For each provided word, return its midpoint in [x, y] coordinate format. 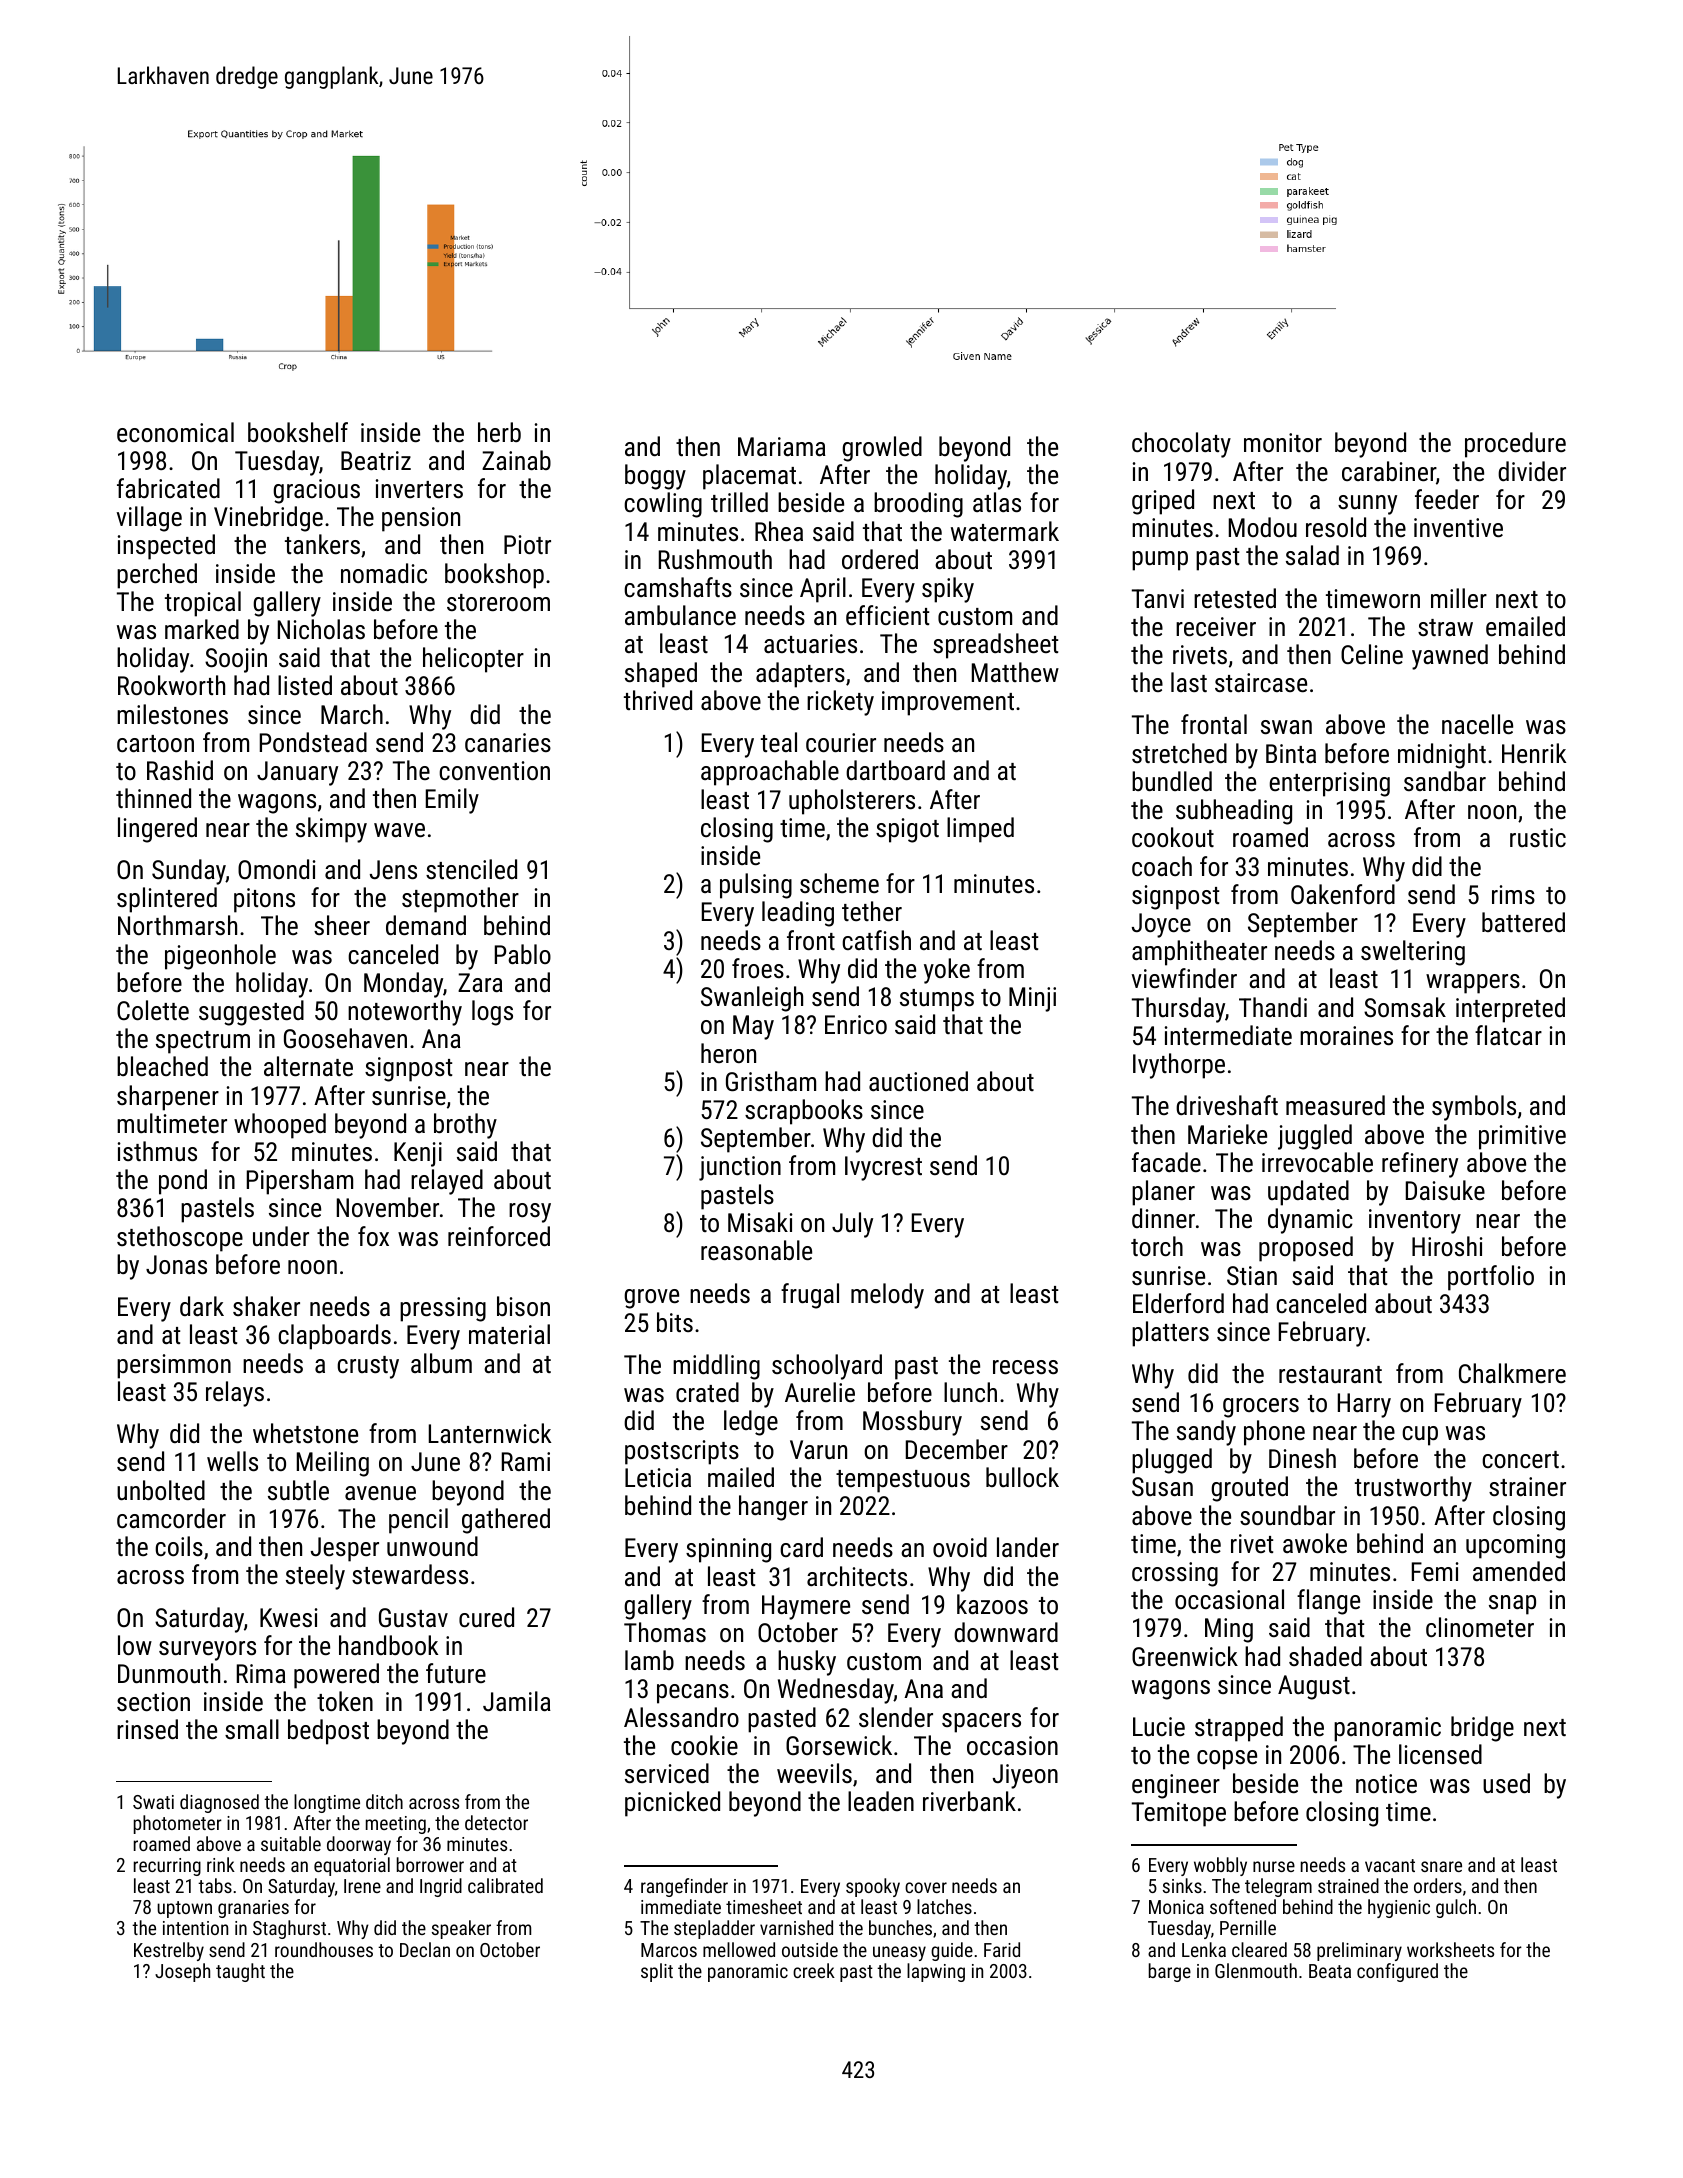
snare [1441, 1866]
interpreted [1510, 1010]
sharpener [168, 1098]
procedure [1515, 445]
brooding [918, 505]
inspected [166, 547]
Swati [153, 1802]
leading [798, 914]
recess [1025, 1367]
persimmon [174, 1366]
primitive [1522, 1137]
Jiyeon [1025, 1776]
